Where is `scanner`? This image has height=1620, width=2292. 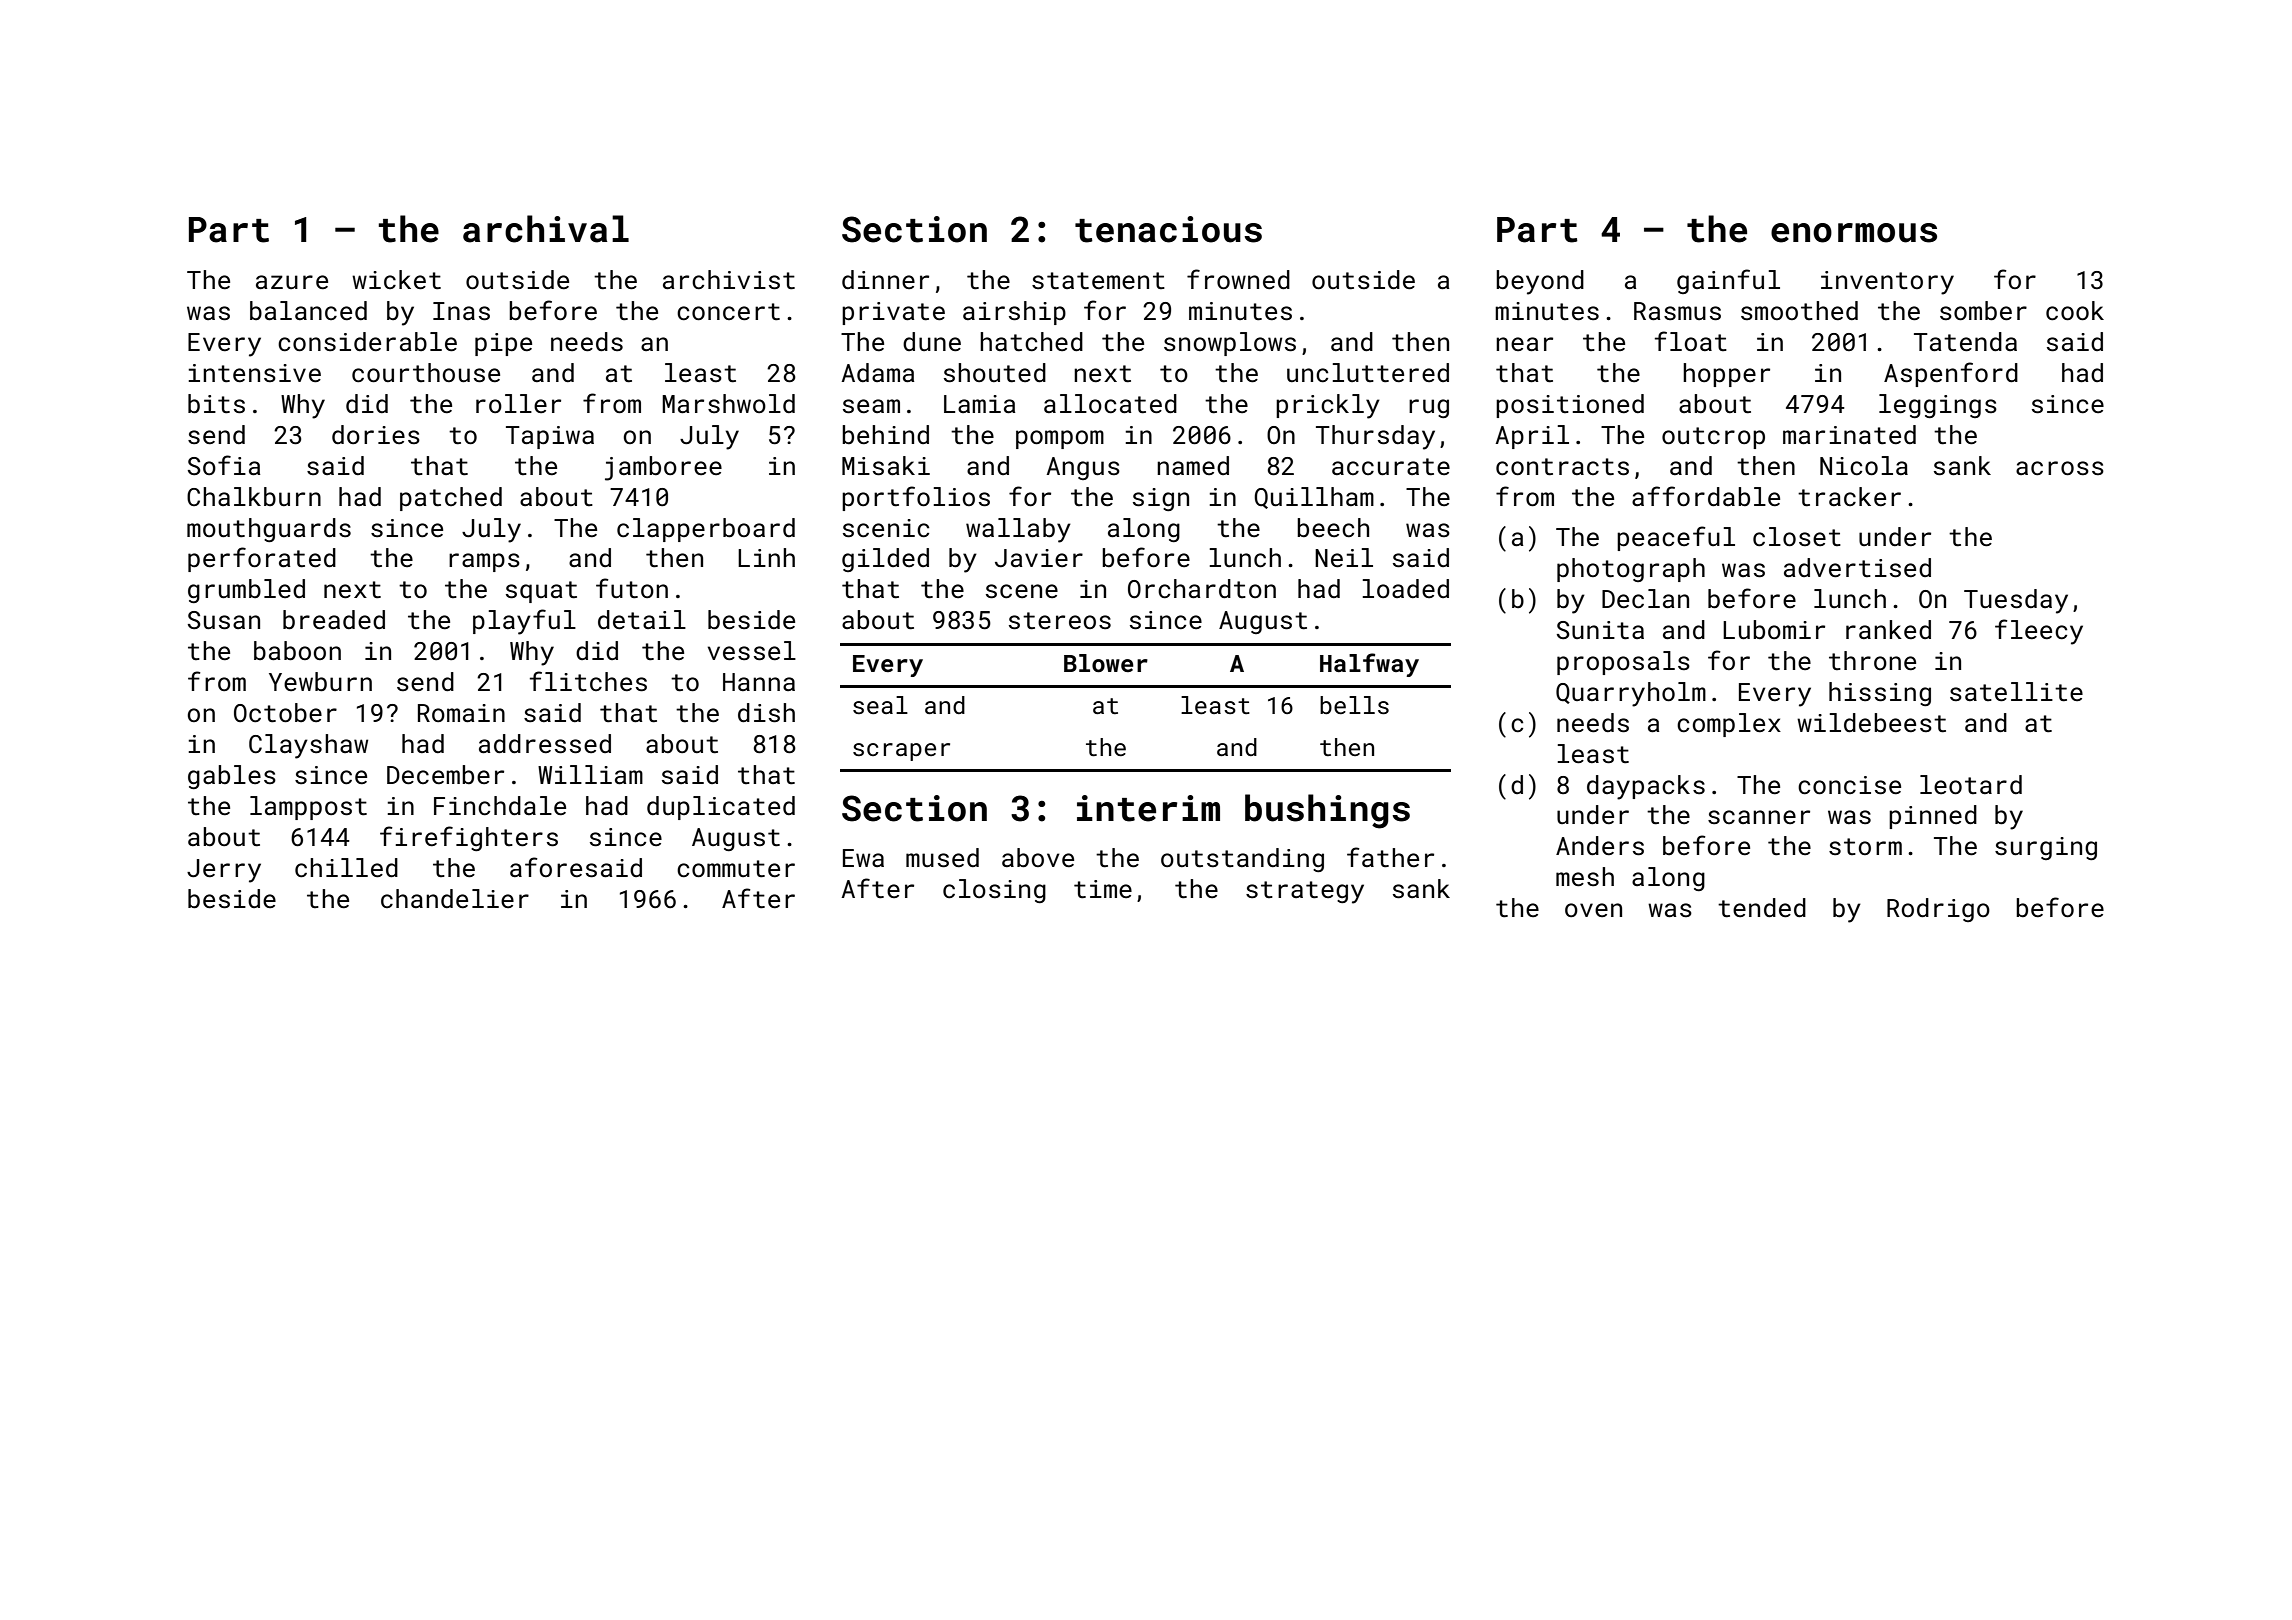
scanner is located at coordinates (1759, 817).
